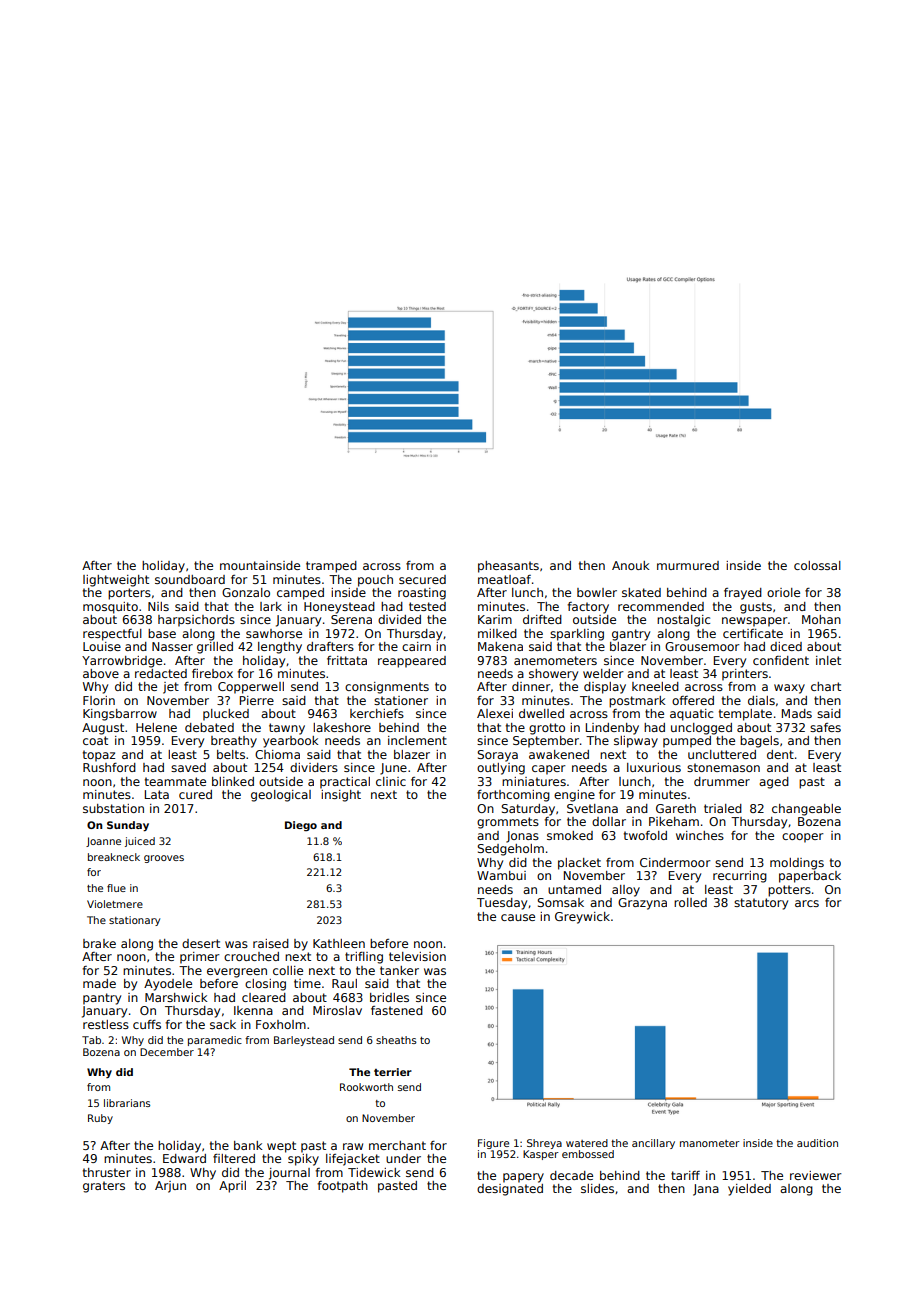 Image resolution: width=924 pixels, height=1308 pixels. I want to click on bank, so click(248, 1145).
